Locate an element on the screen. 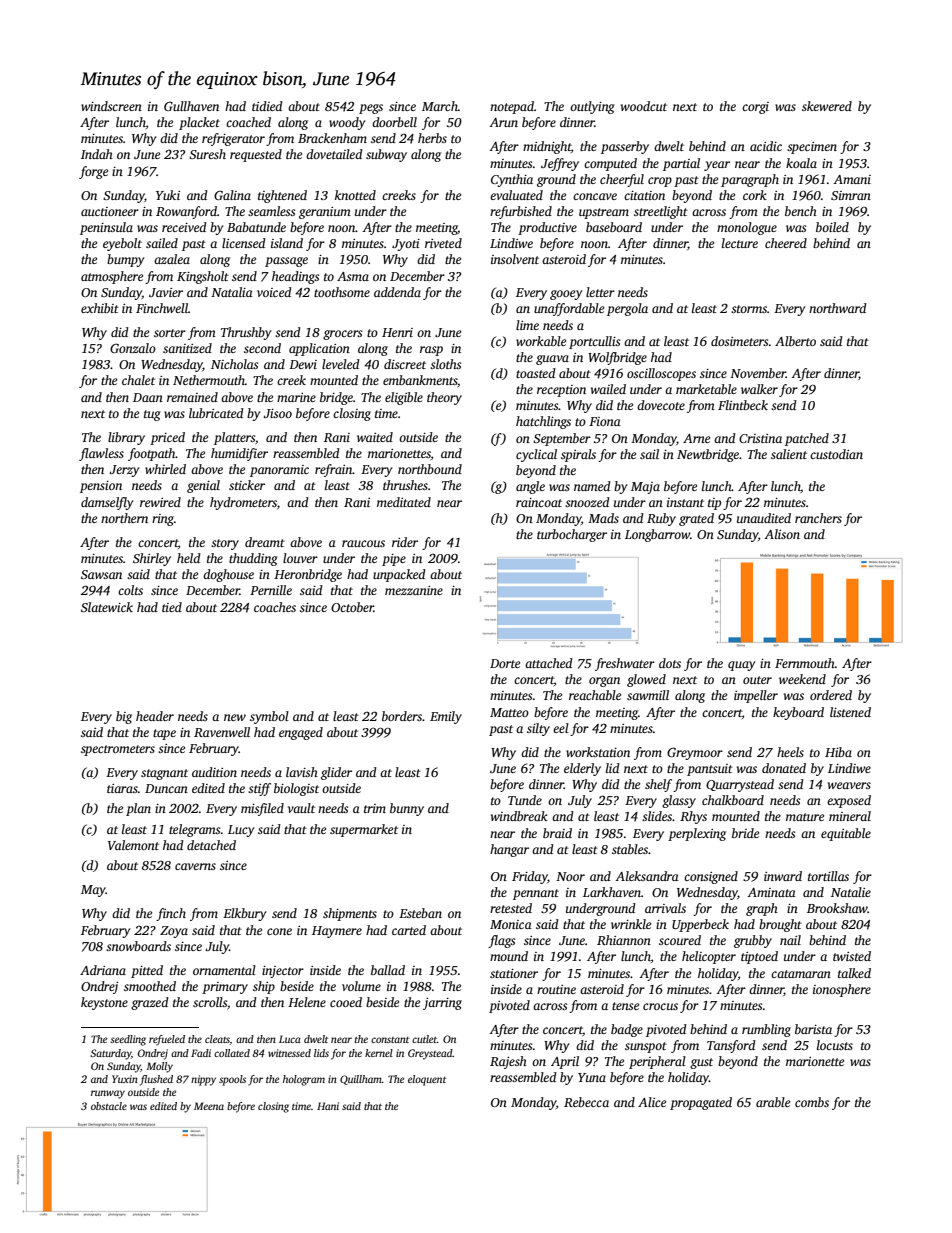 The image size is (952, 1233). Rebecca is located at coordinates (586, 1102).
